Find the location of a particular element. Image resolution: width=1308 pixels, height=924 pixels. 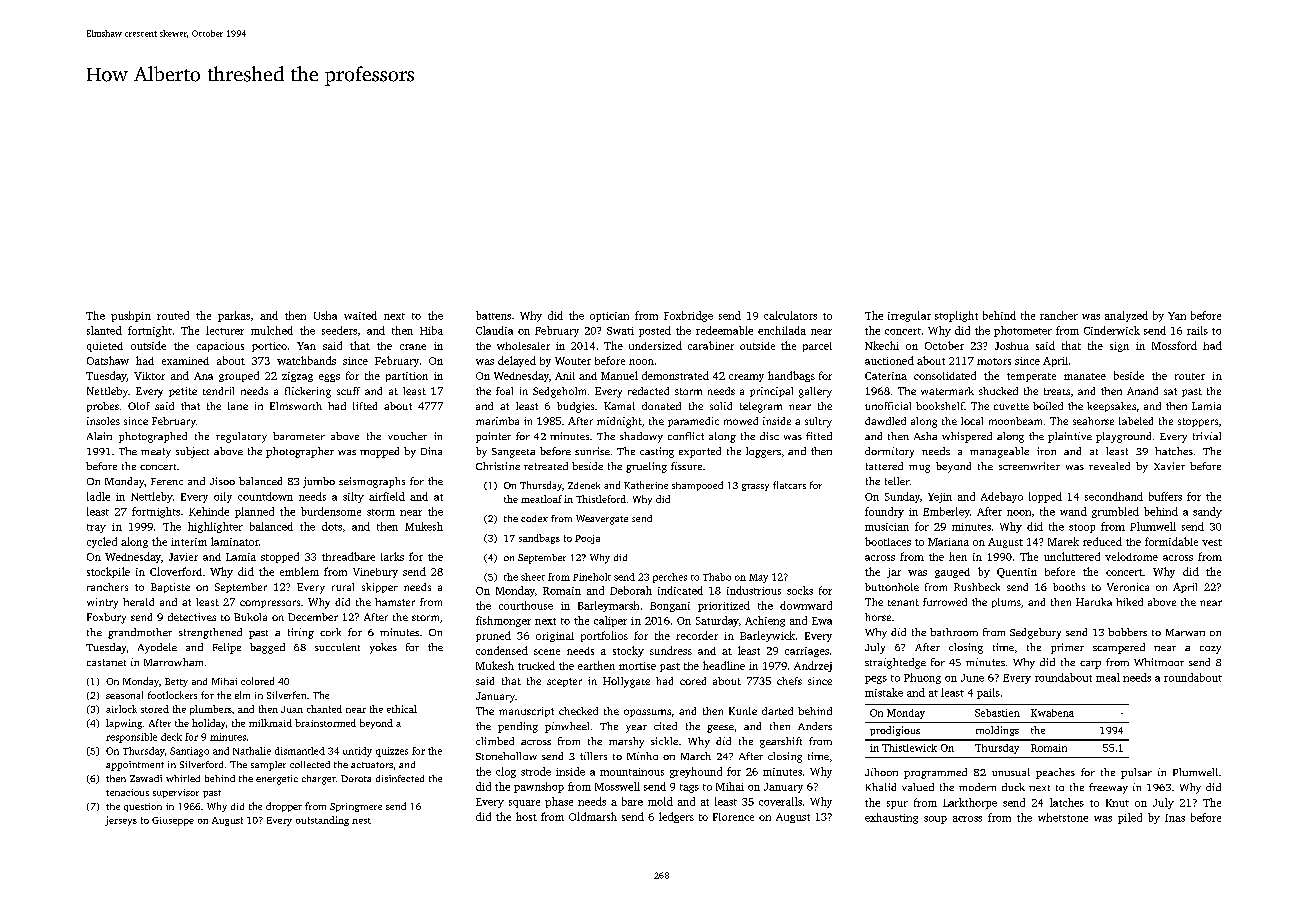

sheet is located at coordinates (533, 577).
